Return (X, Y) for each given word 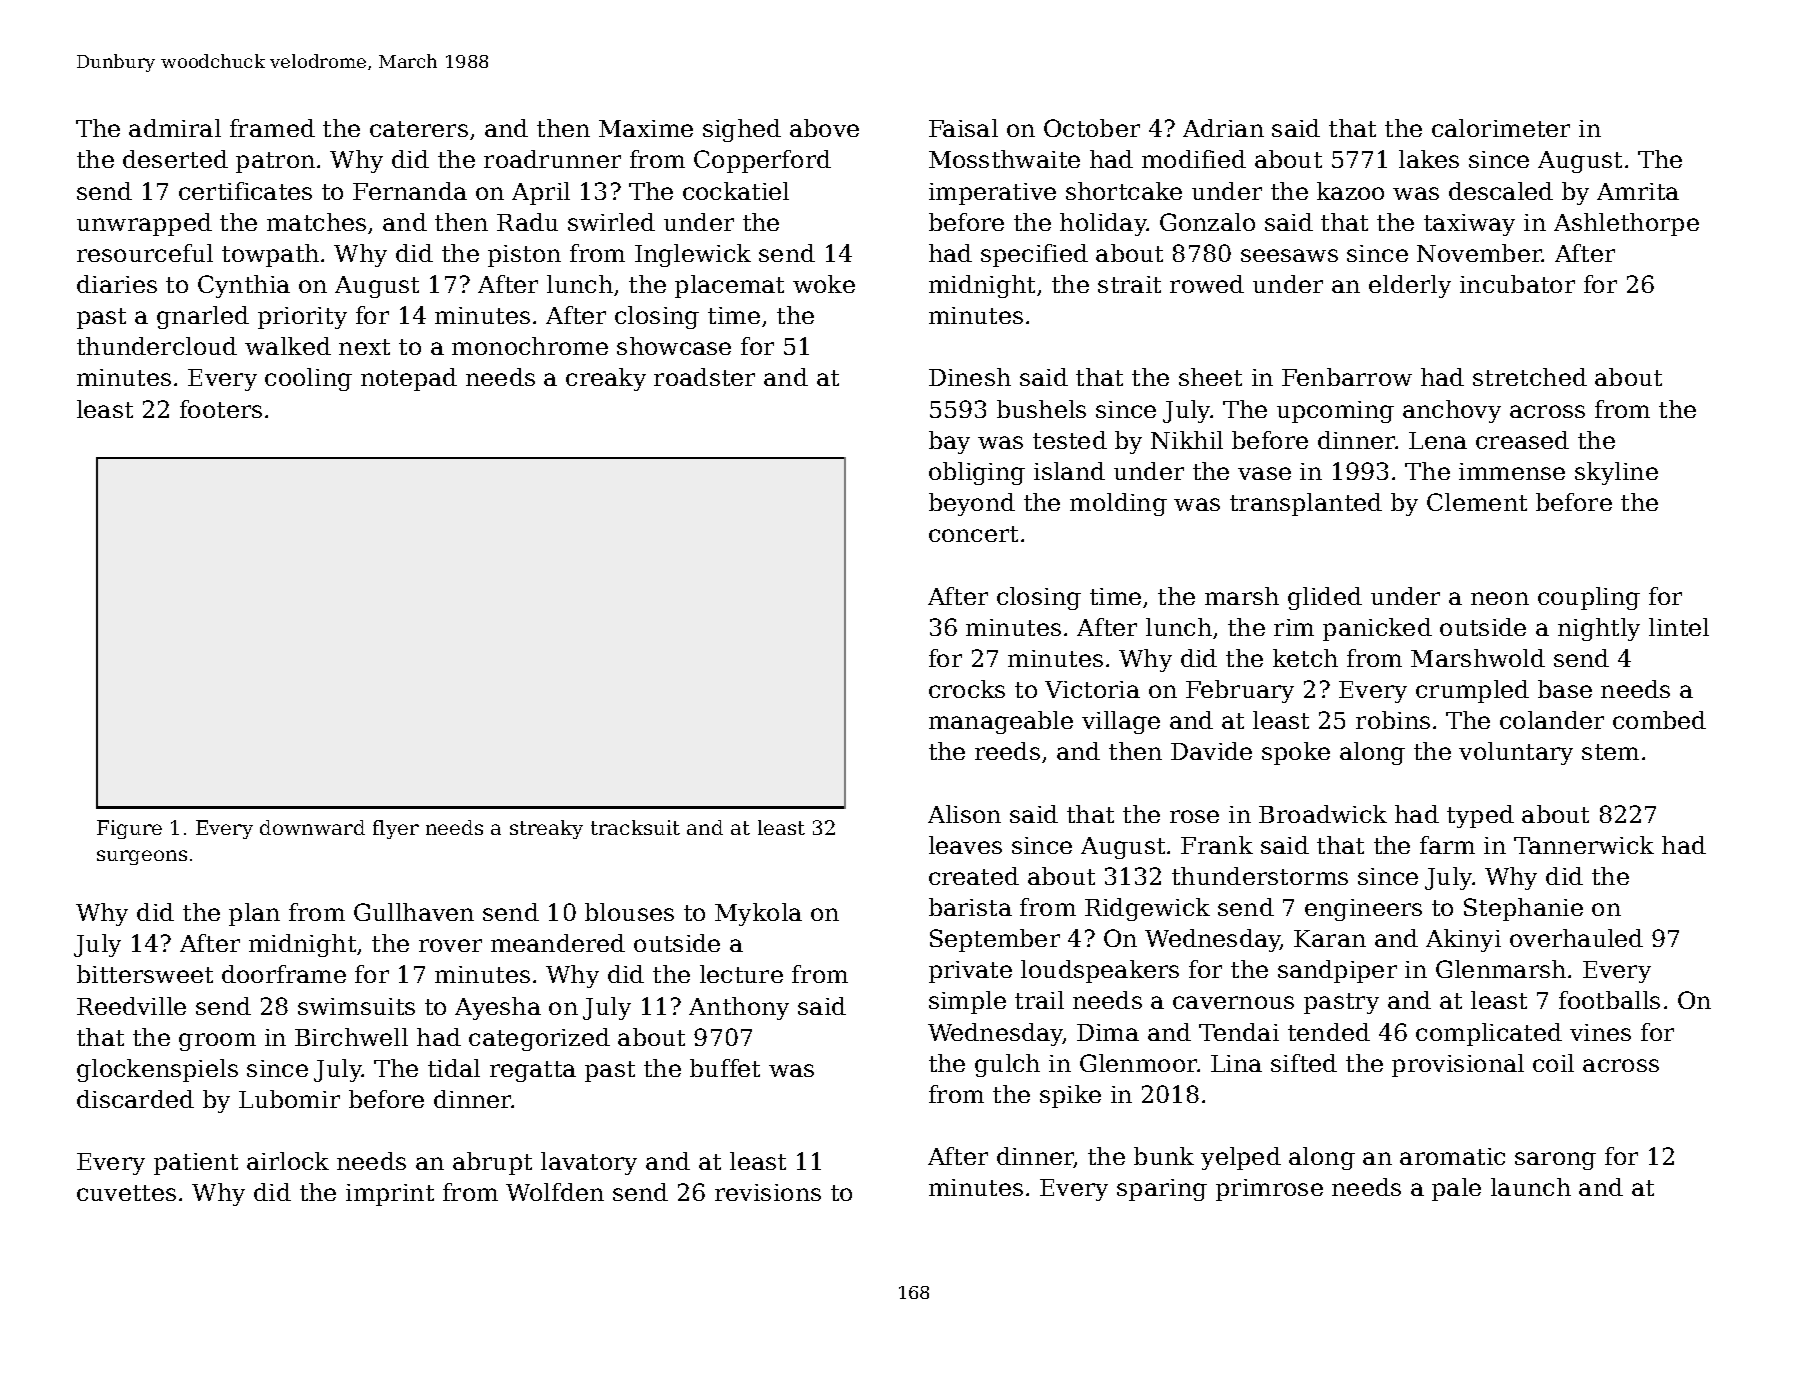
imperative (992, 194)
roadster (704, 377)
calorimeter (1501, 128)
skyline (1616, 473)
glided (1325, 598)
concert (973, 534)
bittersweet (145, 974)
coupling (1589, 598)
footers (221, 409)
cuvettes (126, 1193)
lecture (741, 974)
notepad (409, 379)
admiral (175, 128)
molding (1118, 504)
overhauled (1576, 938)
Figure (129, 829)
